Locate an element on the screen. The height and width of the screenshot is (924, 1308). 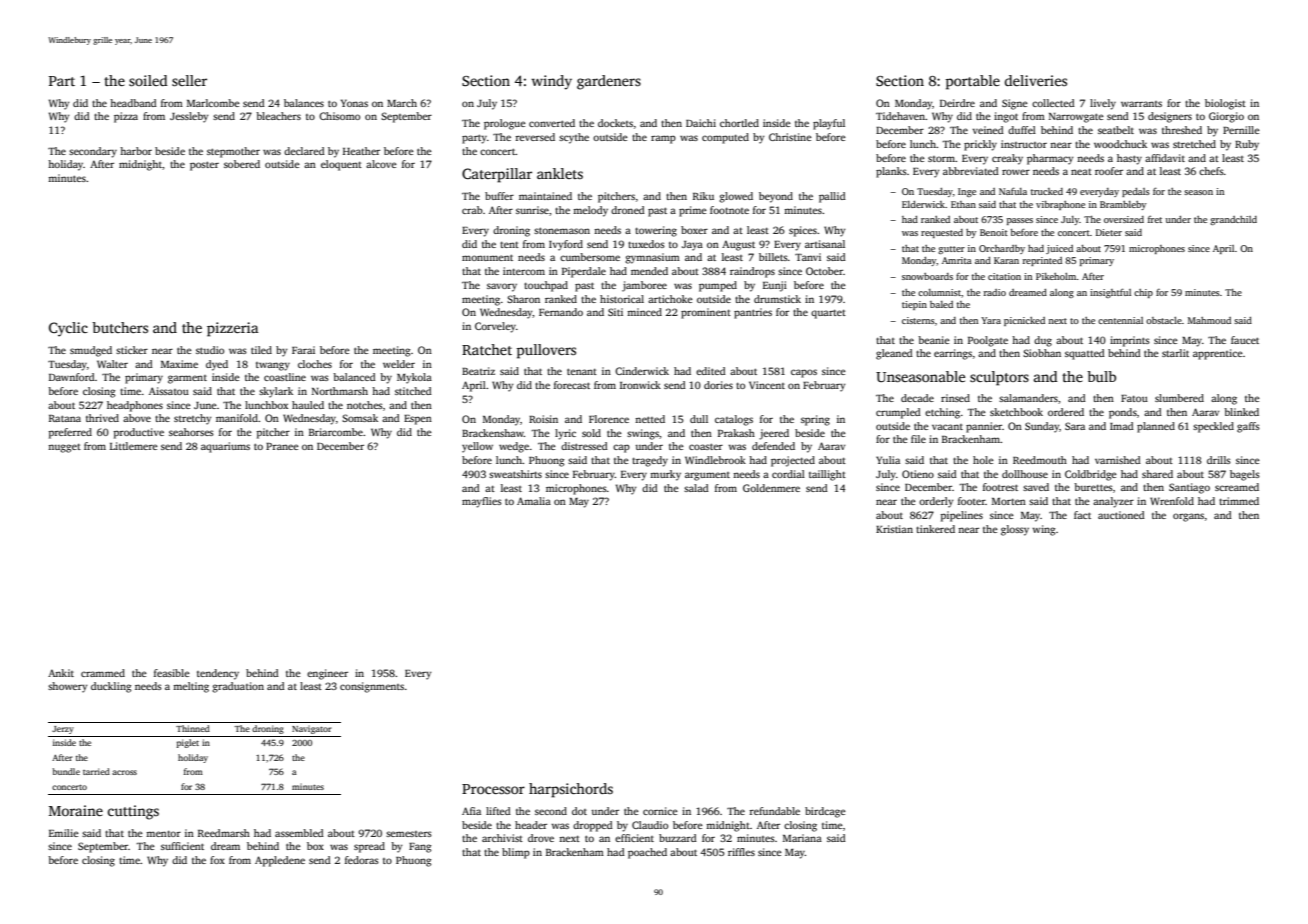
Appledene is located at coordinates (280, 861).
